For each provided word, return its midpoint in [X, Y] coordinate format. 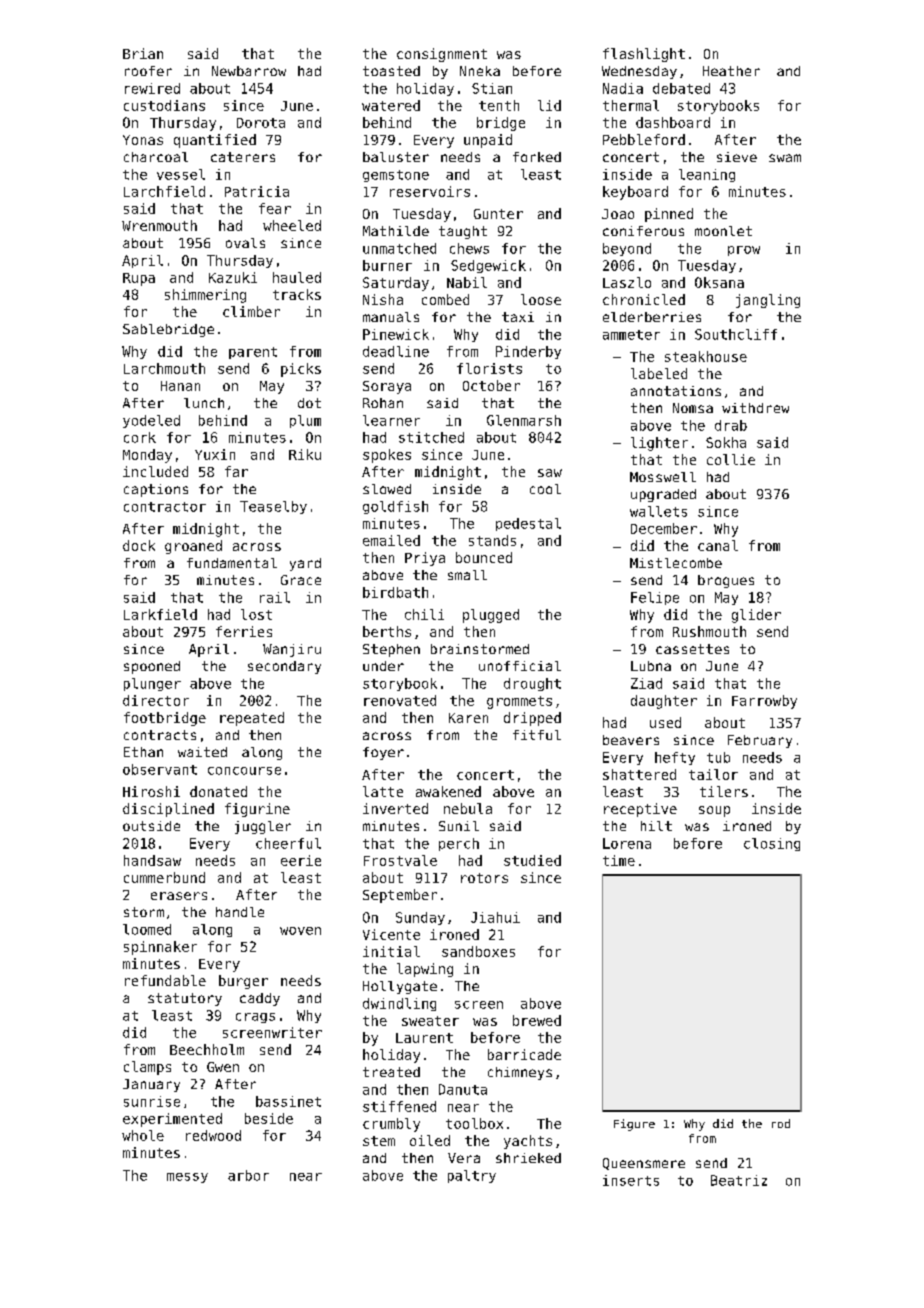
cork [140, 437]
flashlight [644, 55]
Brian [143, 53]
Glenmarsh [524, 420]
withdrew [755, 408]
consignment [442, 55]
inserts [631, 1180]
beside [269, 1118]
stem [379, 1141]
